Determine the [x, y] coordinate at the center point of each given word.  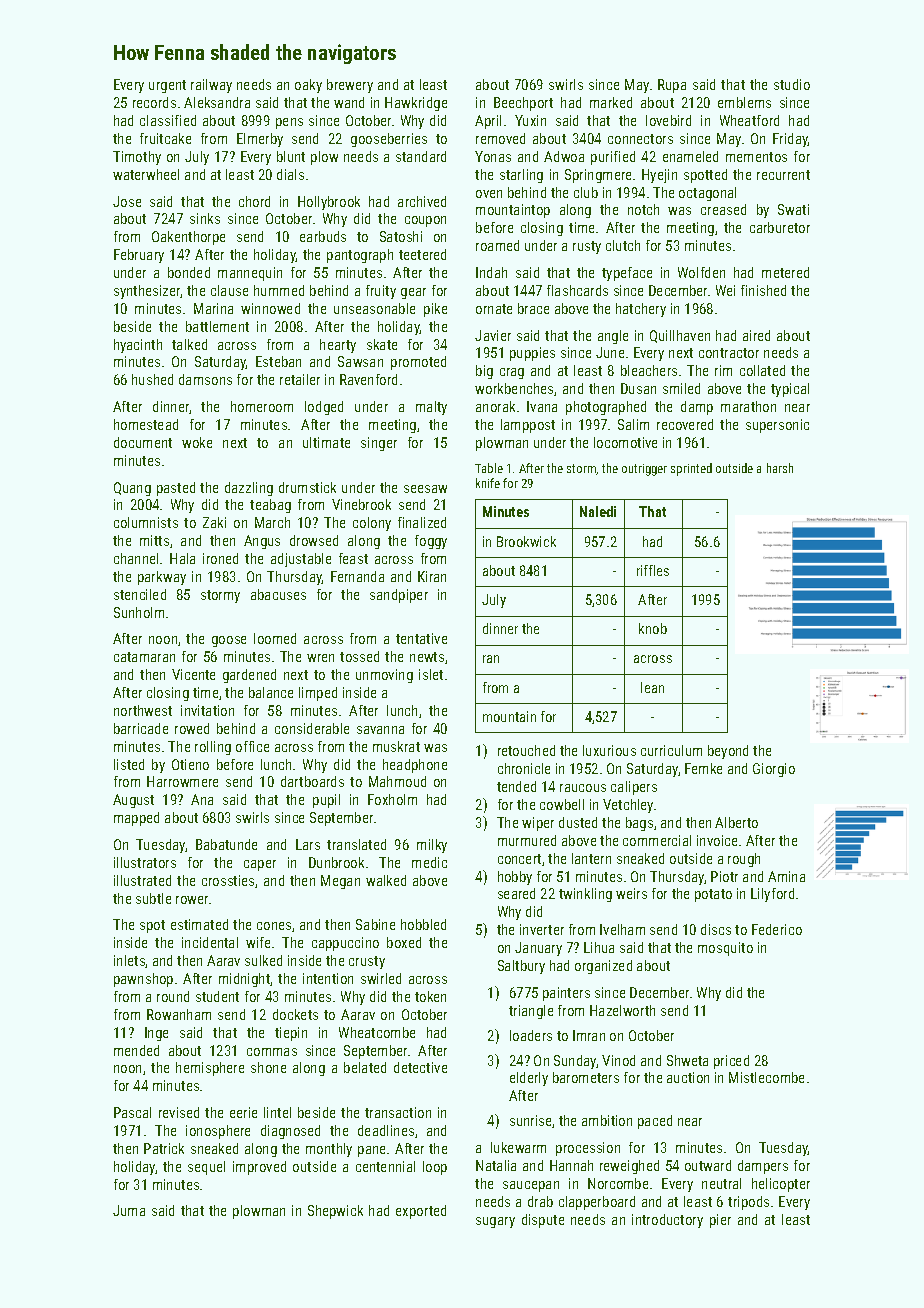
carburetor [780, 227]
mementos [756, 157]
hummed [279, 290]
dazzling [249, 489]
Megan [340, 882]
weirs [631, 893]
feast [353, 558]
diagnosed [290, 1132]
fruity [381, 292]
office [252, 746]
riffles [653, 570]
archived [422, 201]
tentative [421, 638]
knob [653, 628]
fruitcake [165, 138]
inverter [542, 929]
